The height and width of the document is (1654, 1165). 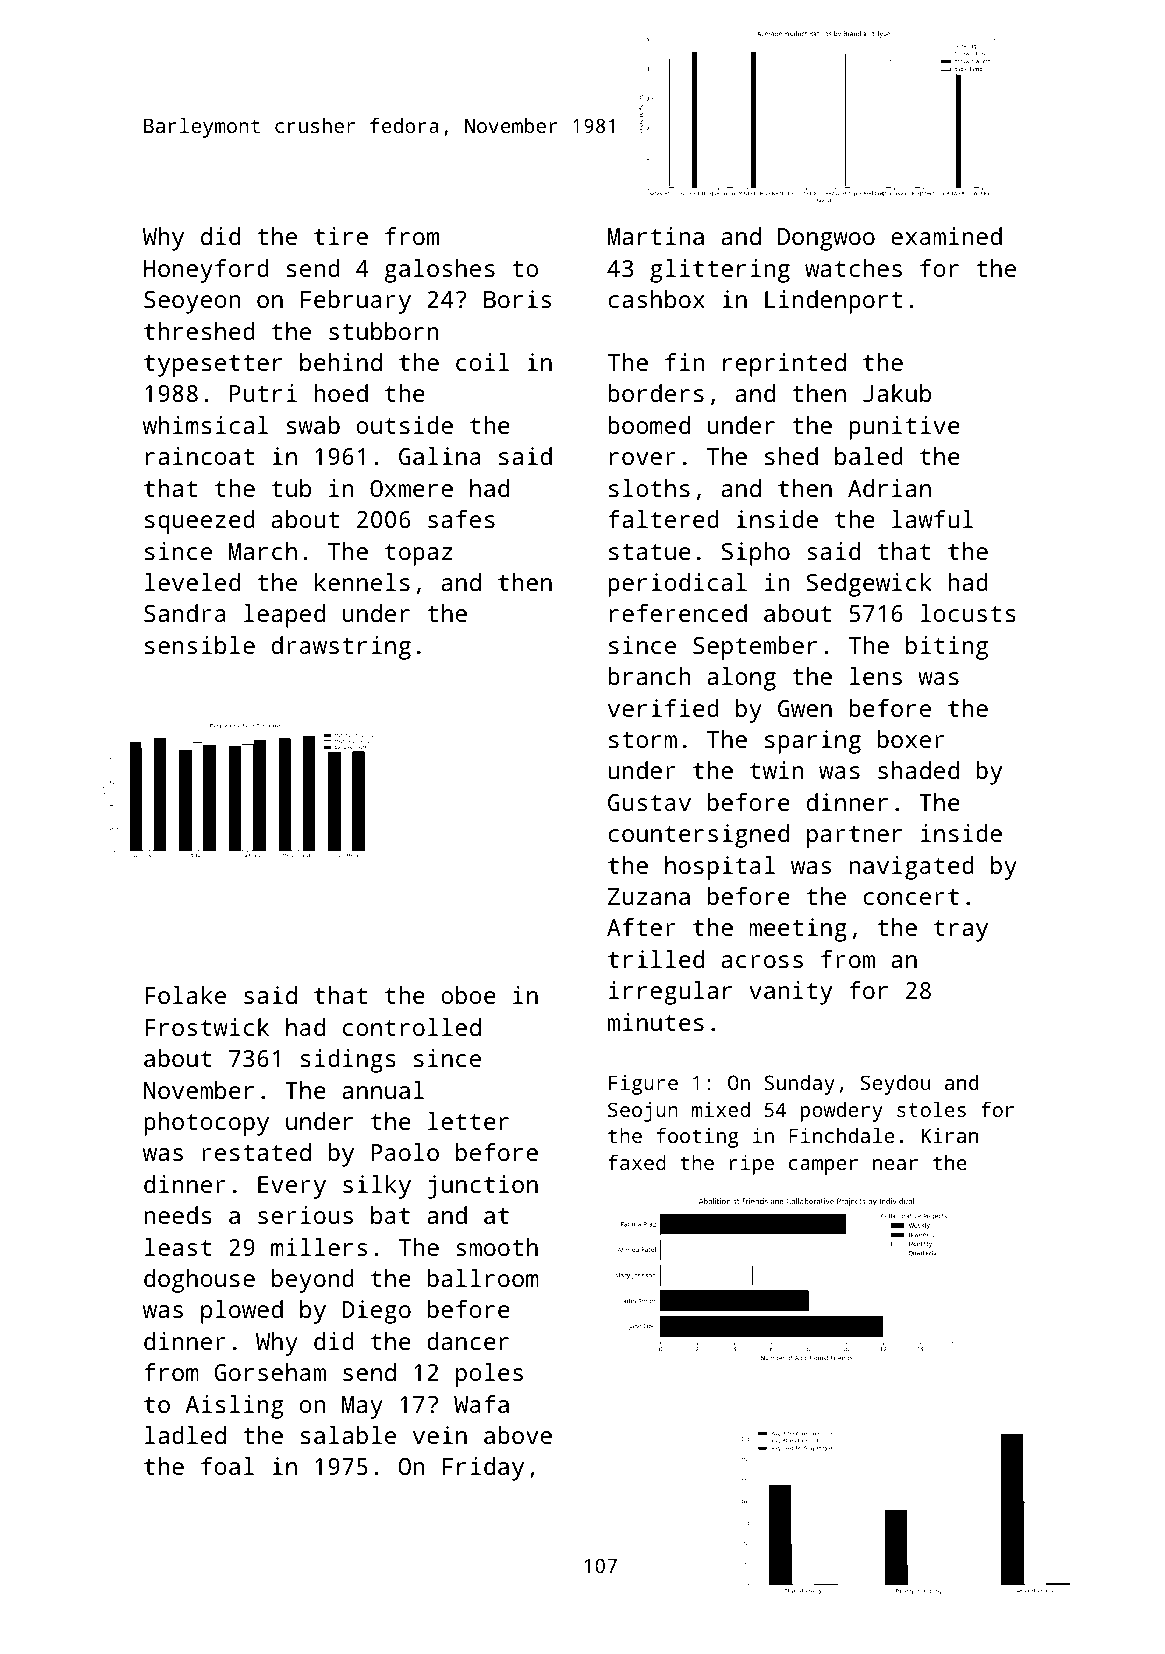 What do you see at coordinates (341, 648) in the document?
I see `drawstring` at bounding box center [341, 648].
